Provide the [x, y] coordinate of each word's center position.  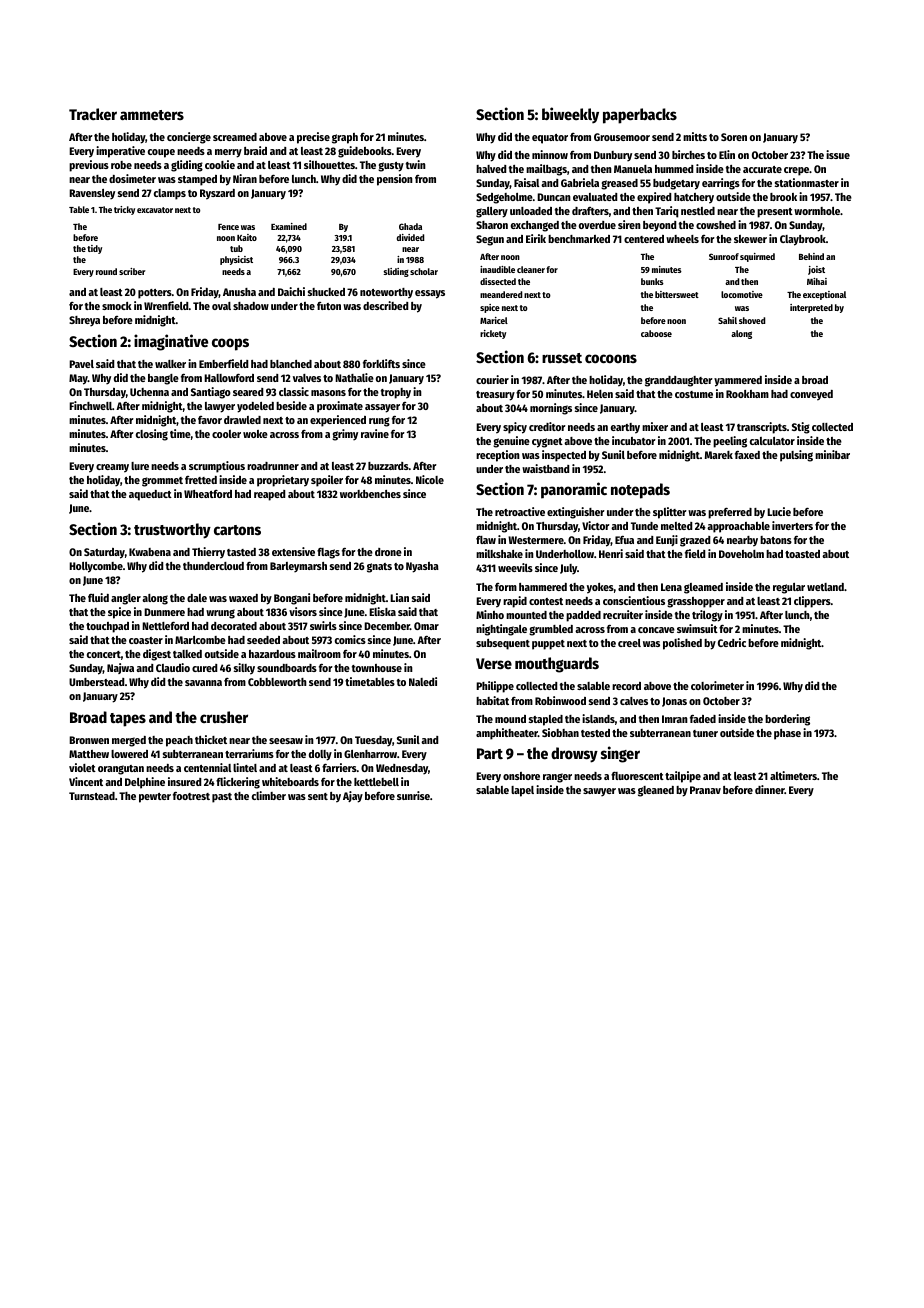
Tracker [93, 114]
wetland [825, 587]
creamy [112, 468]
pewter [155, 798]
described [385, 305]
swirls [323, 625]
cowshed [716, 225]
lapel [522, 791]
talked [187, 654]
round [106, 271]
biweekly [570, 115]
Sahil [727, 320]
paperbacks [640, 116]
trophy [396, 393]
